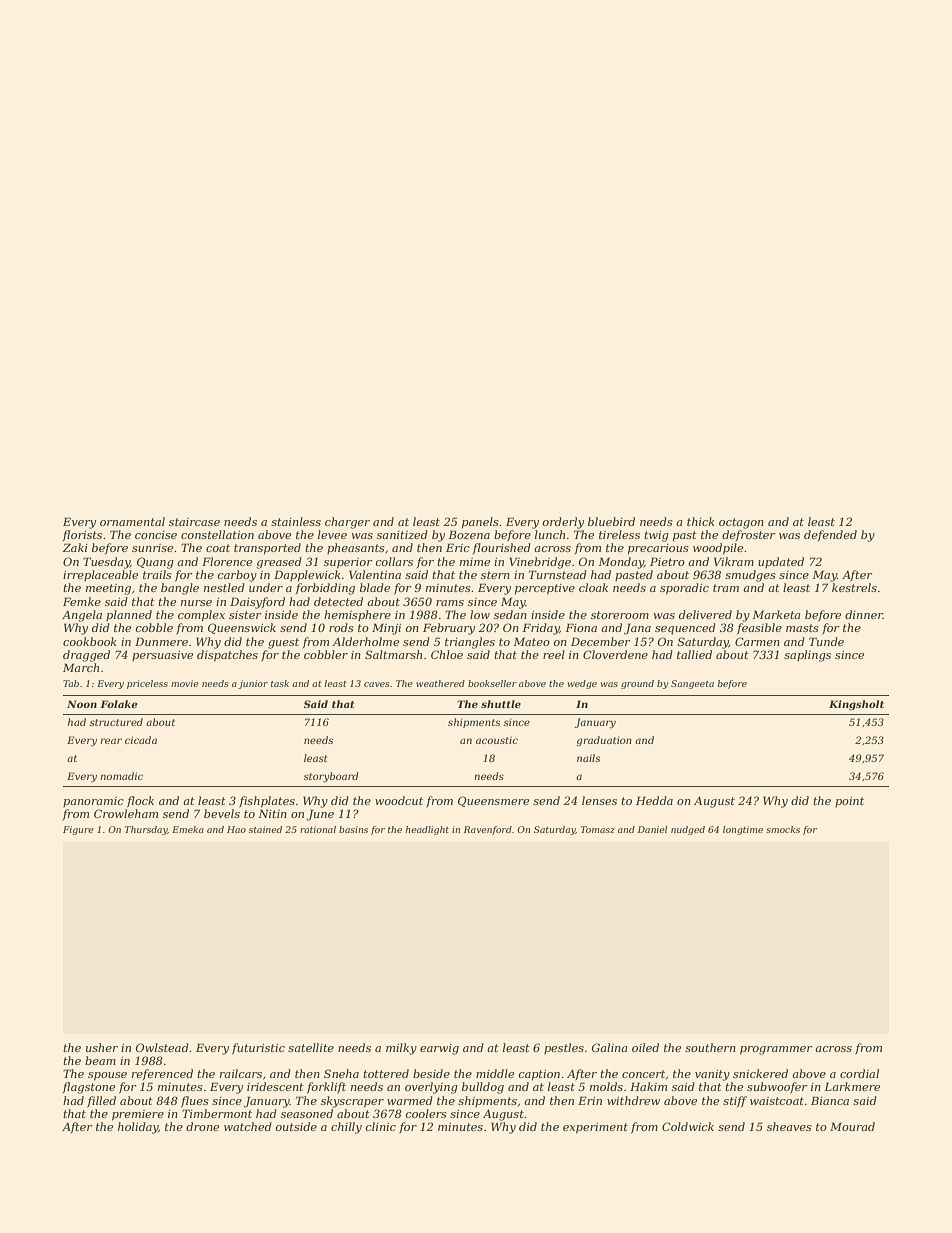  Describe the element at coordinates (856, 705) in the page. I see `Kingsholt` at that location.
